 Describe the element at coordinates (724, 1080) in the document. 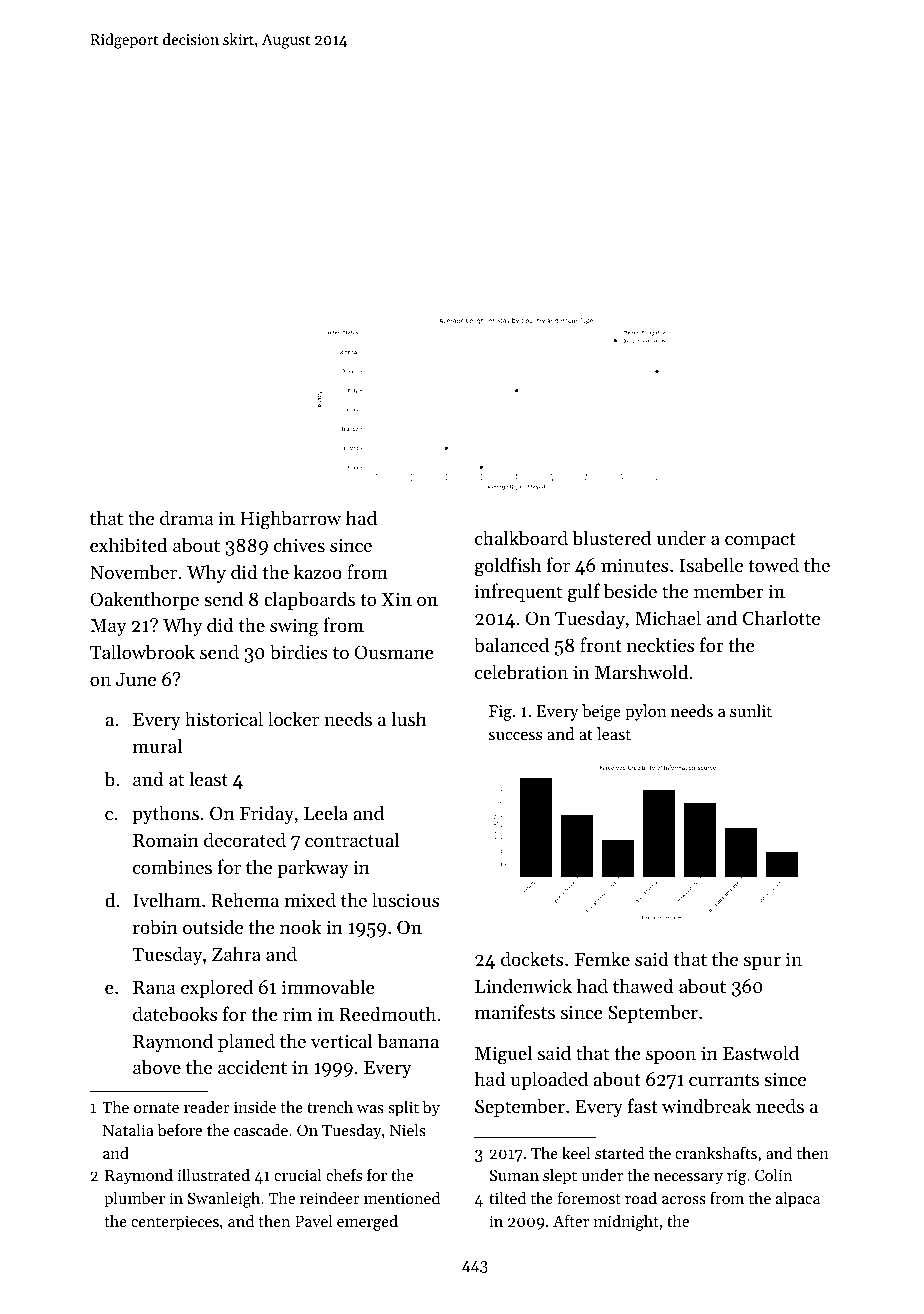

I see `currants` at that location.
